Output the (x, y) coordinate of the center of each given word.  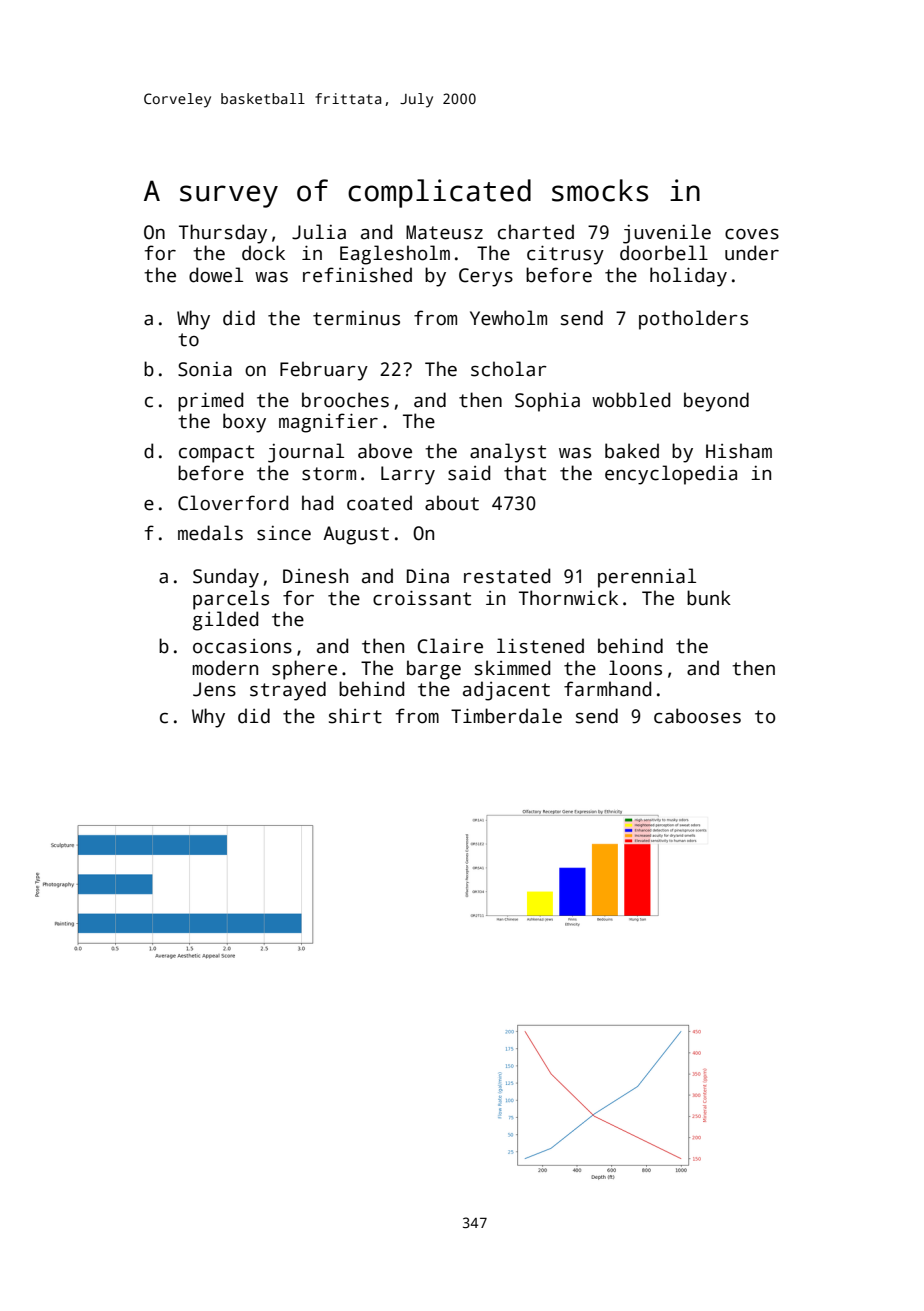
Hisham (739, 451)
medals (210, 533)
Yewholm (508, 318)
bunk (709, 598)
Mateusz (444, 232)
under (752, 253)
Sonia (205, 369)
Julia (319, 232)
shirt (355, 716)
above (385, 451)
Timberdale (506, 716)
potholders (693, 320)
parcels (231, 600)
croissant (422, 598)
